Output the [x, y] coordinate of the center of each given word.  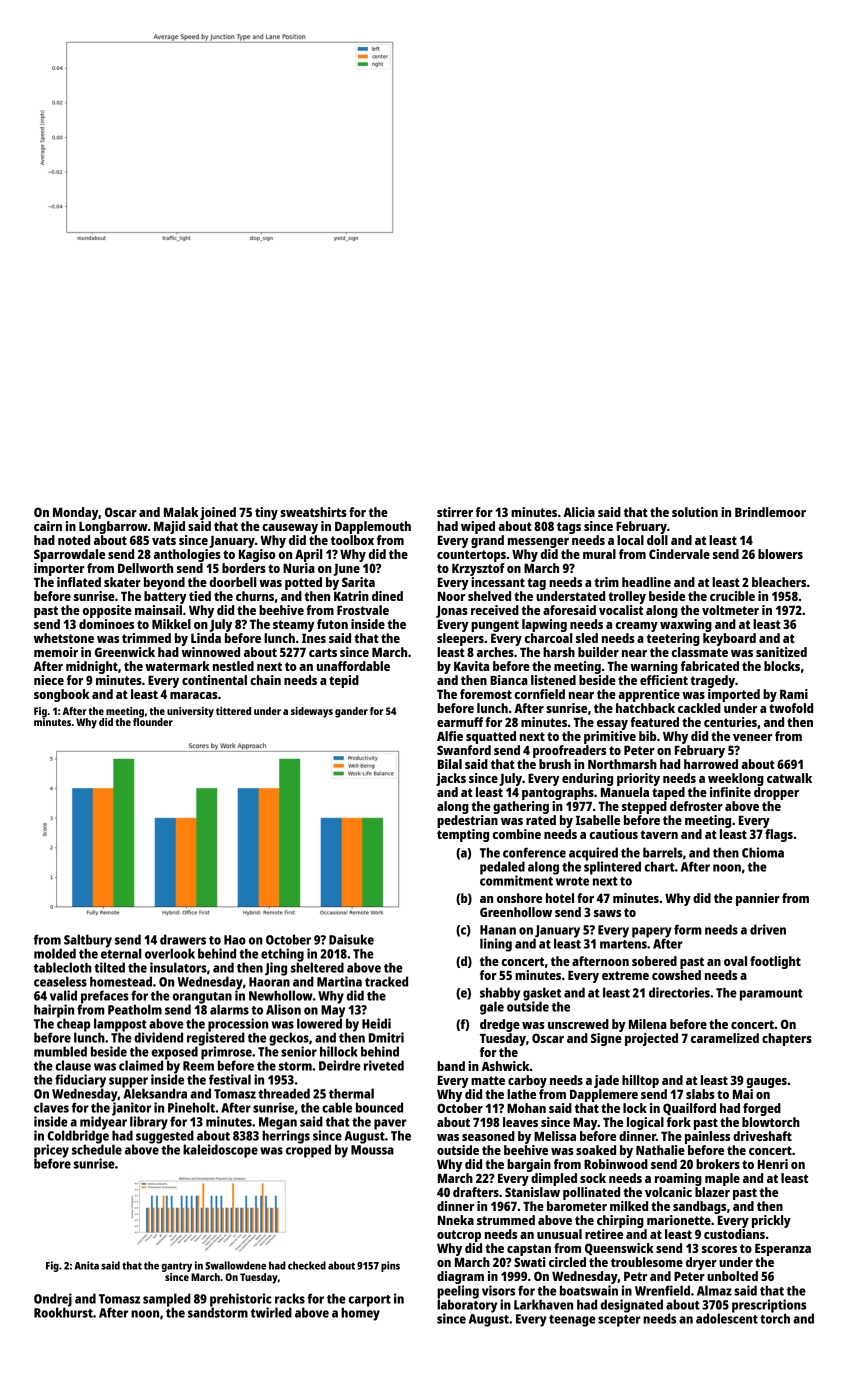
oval [735, 961]
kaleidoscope [220, 1151]
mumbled [60, 1051]
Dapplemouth [373, 527]
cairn [48, 526]
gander [351, 712]
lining [496, 945]
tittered [233, 711]
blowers [780, 554]
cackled [699, 708]
